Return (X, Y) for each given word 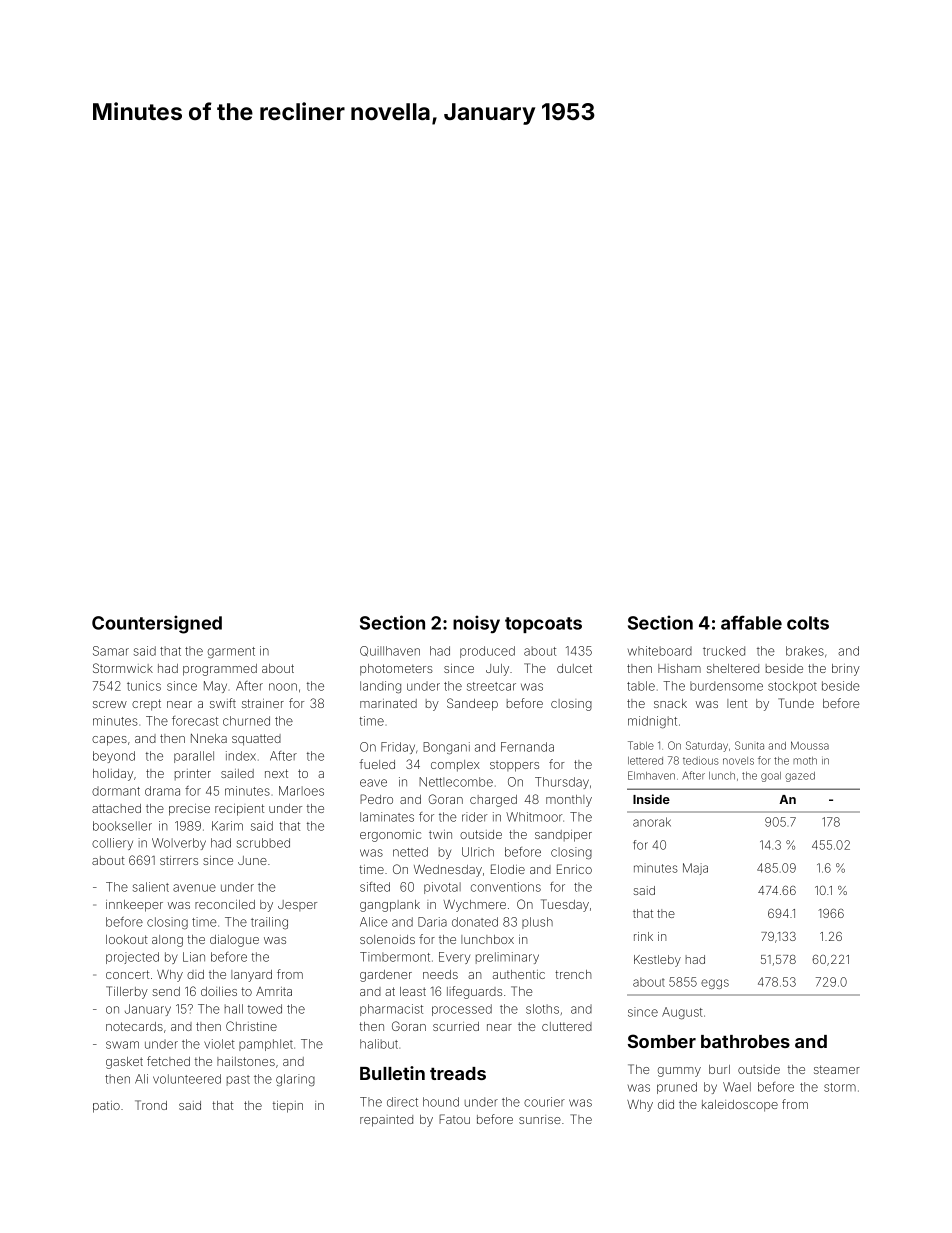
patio (106, 1107)
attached (116, 808)
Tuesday (565, 905)
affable (751, 622)
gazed (800, 777)
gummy (679, 1072)
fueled (377, 764)
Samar (111, 651)
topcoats (543, 625)
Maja (695, 869)
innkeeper (134, 906)
